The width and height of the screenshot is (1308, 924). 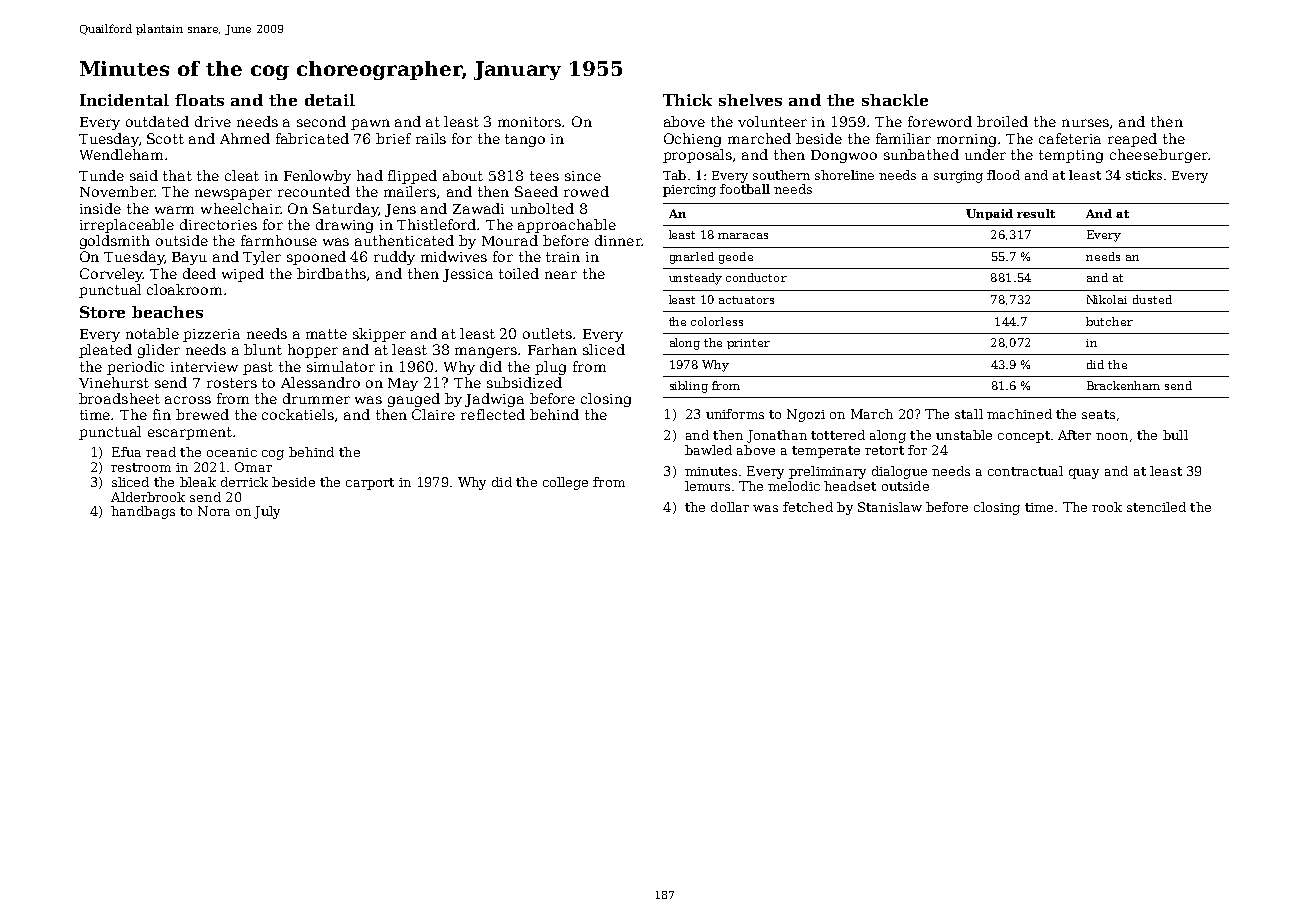 What do you see at coordinates (267, 512) in the screenshot?
I see `July` at bounding box center [267, 512].
